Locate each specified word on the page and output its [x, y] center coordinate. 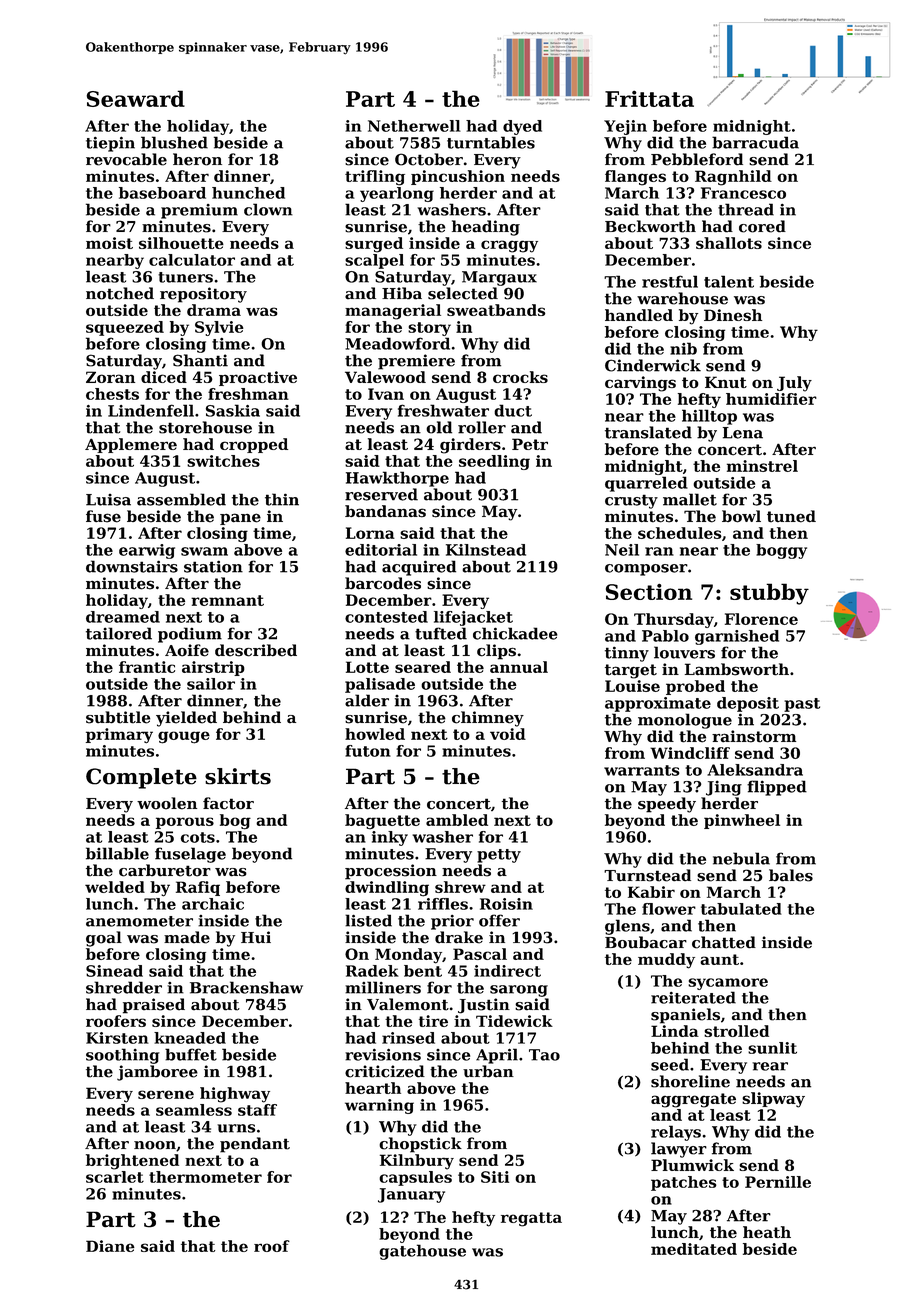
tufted [441, 633]
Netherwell [414, 126]
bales [791, 875]
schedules [680, 533]
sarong [519, 991]
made [187, 937]
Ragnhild [733, 178]
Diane [110, 1246]
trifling [375, 178]
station [213, 566]
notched [120, 293]
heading [486, 228]
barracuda [755, 142]
